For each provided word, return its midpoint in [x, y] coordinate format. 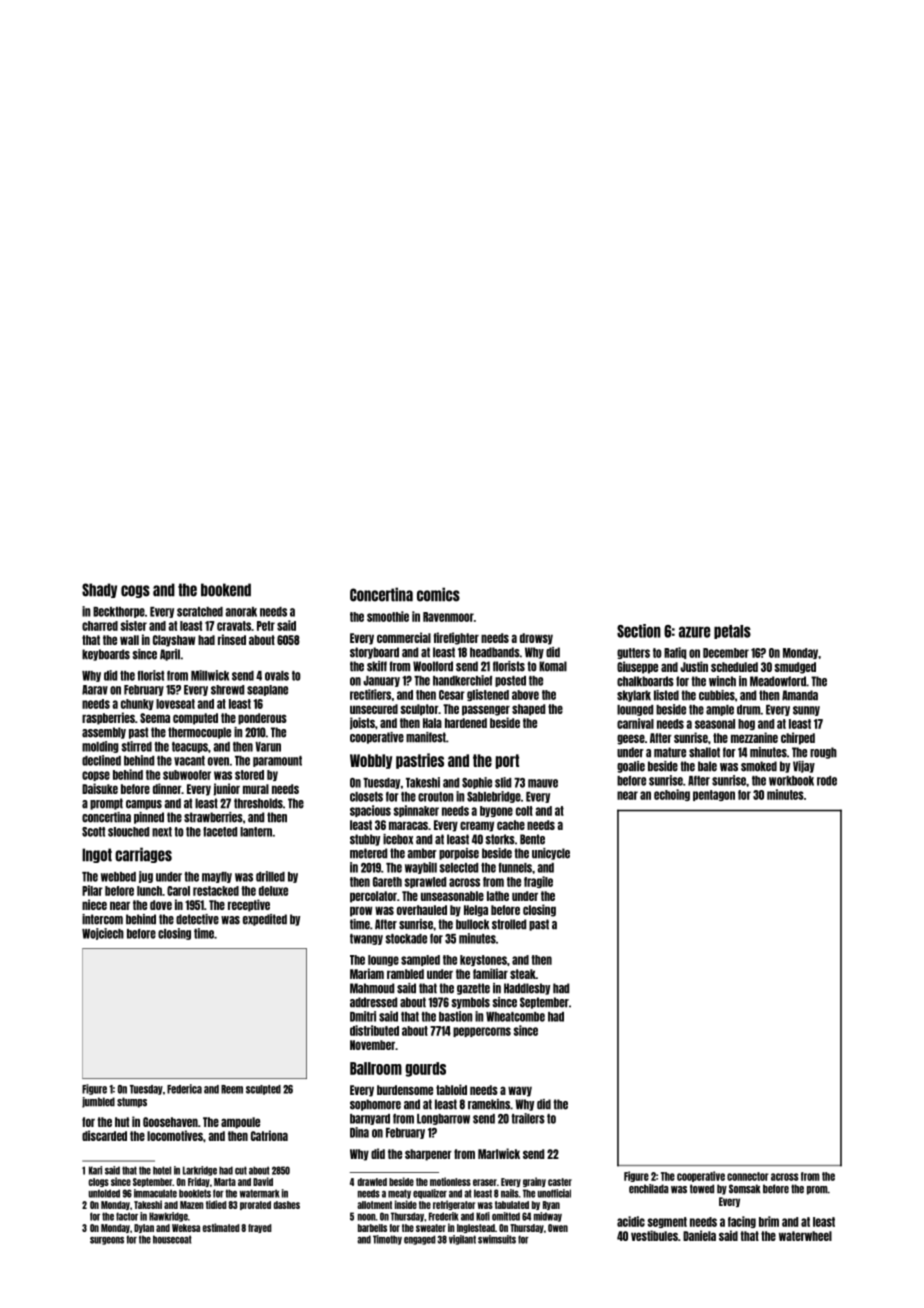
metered [368, 853]
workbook [791, 781]
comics [438, 594]
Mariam [367, 973]
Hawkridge [168, 1217]
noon [366, 1217]
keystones [483, 960]
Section [639, 631]
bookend [226, 590]
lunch [149, 891]
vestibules [654, 1235]
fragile [538, 882]
